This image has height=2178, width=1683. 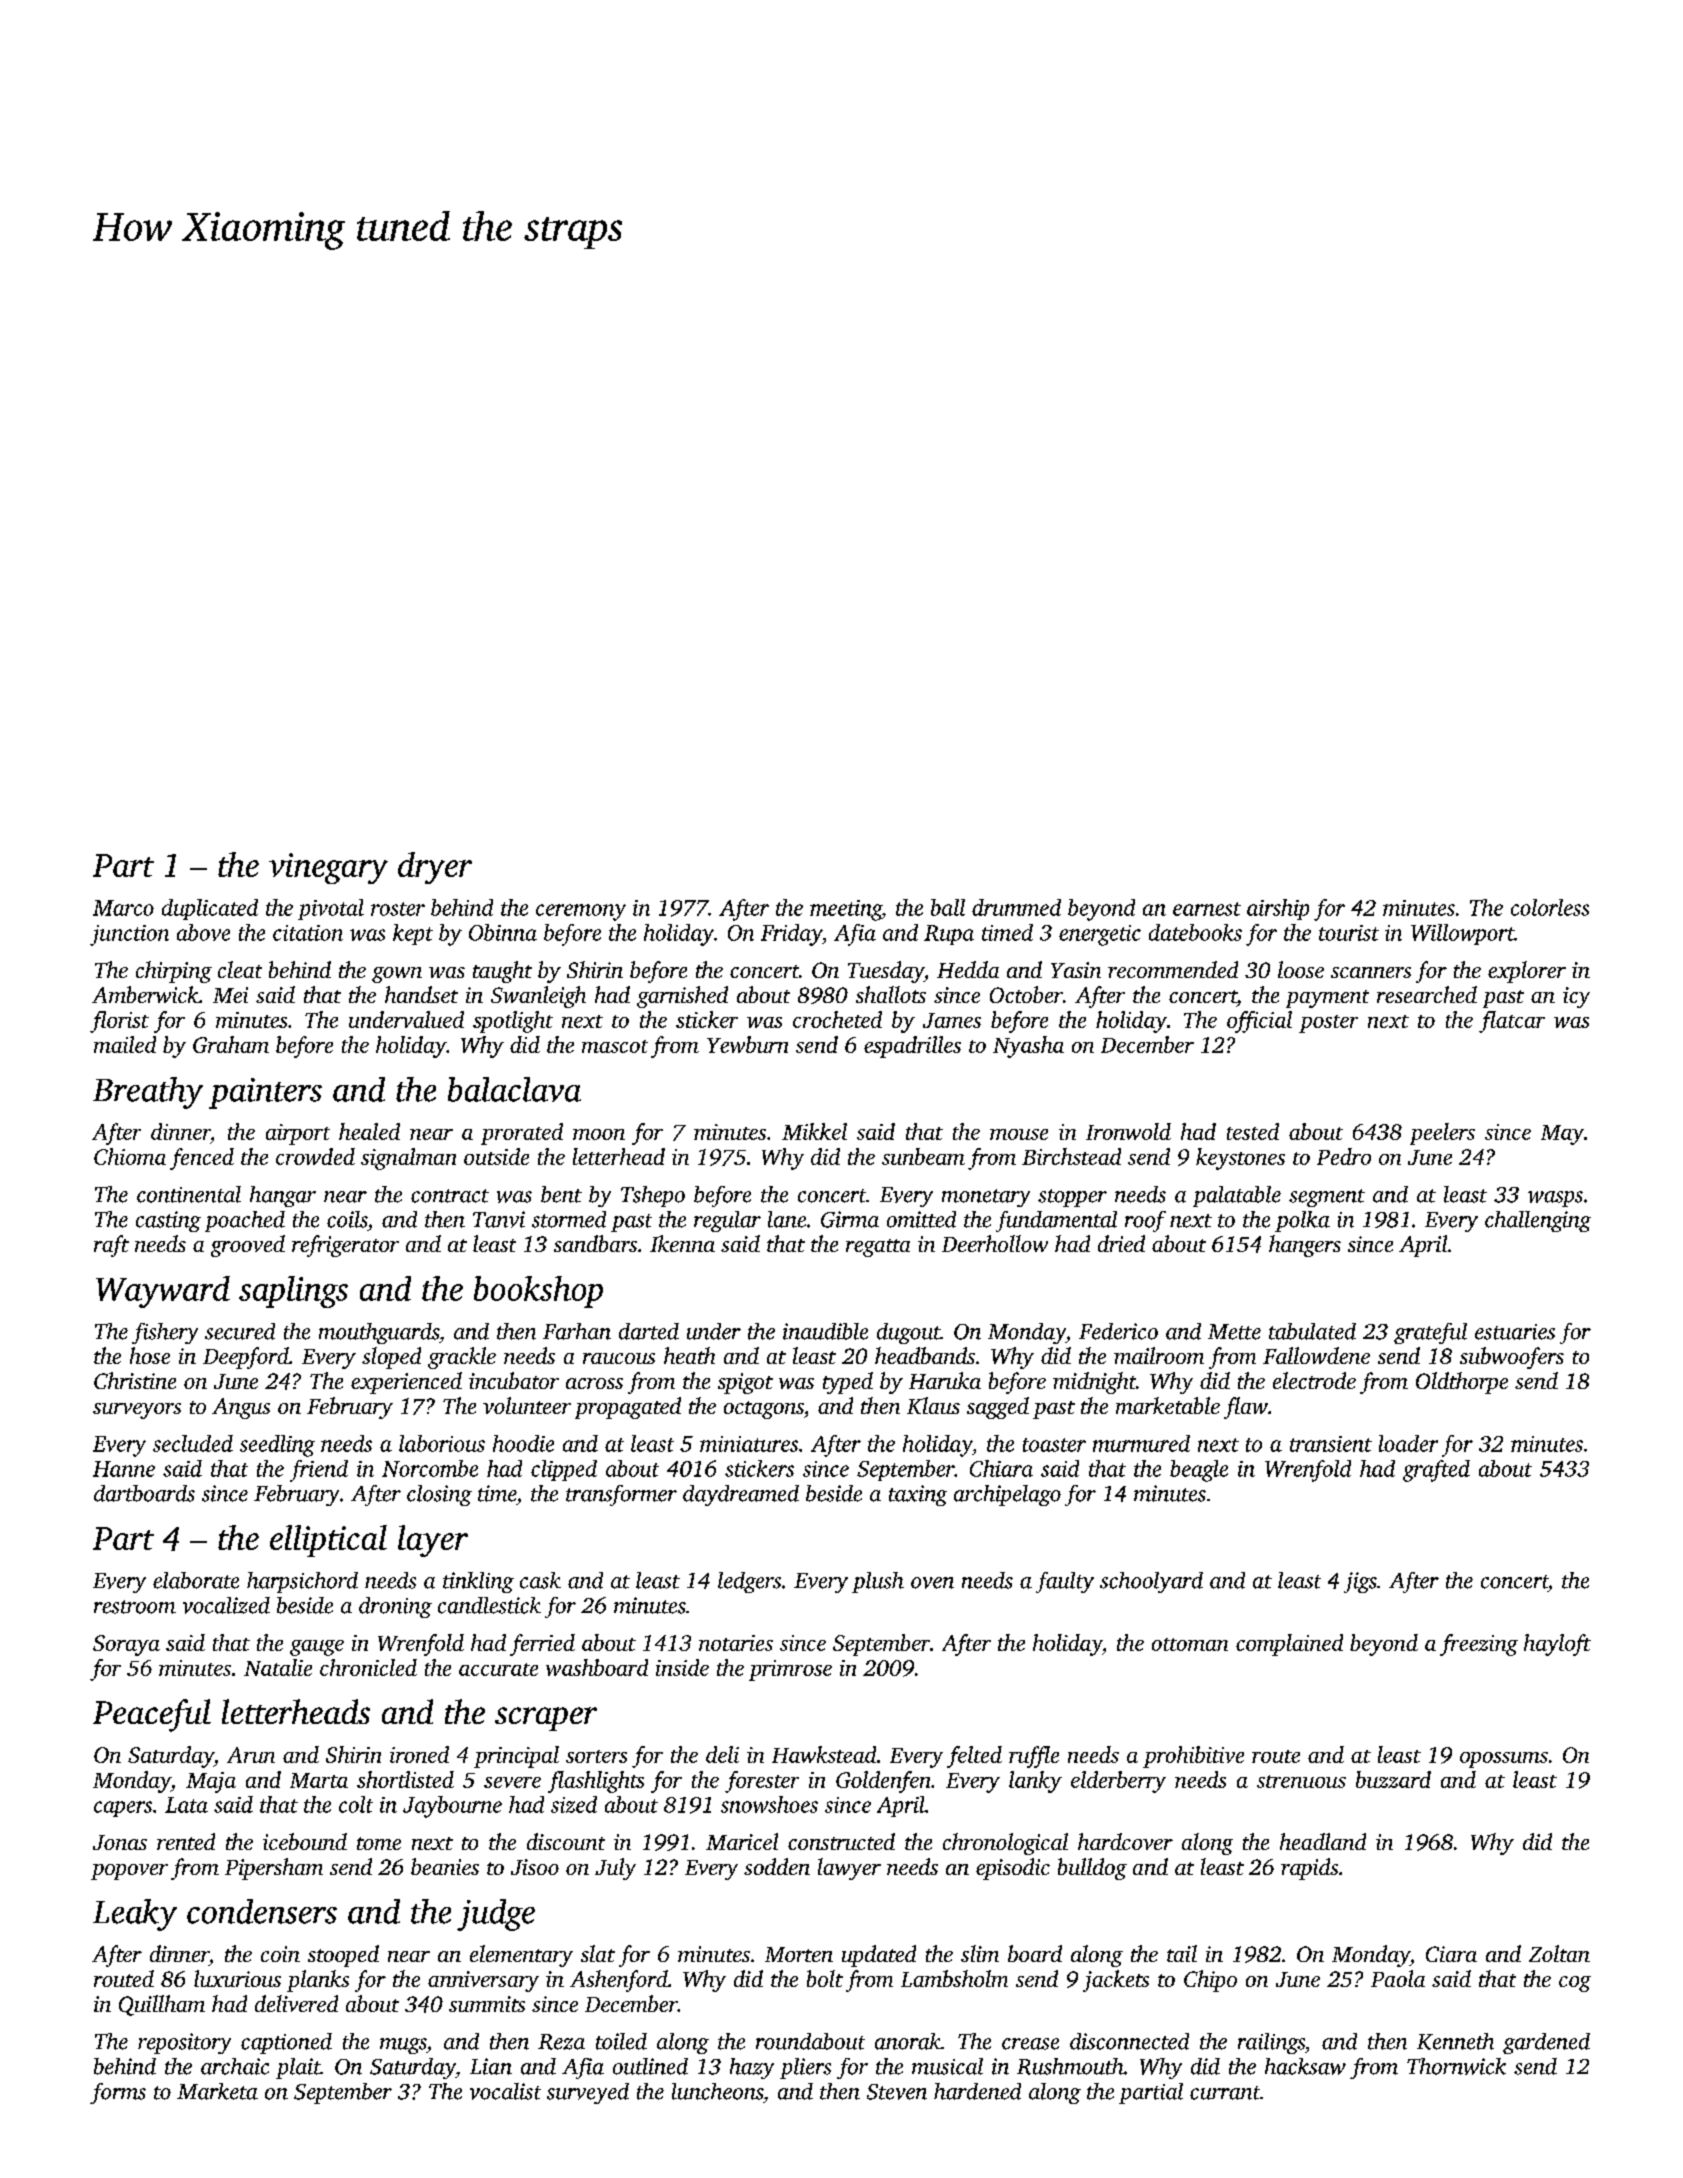 What do you see at coordinates (123, 908) in the image?
I see `Marco` at bounding box center [123, 908].
